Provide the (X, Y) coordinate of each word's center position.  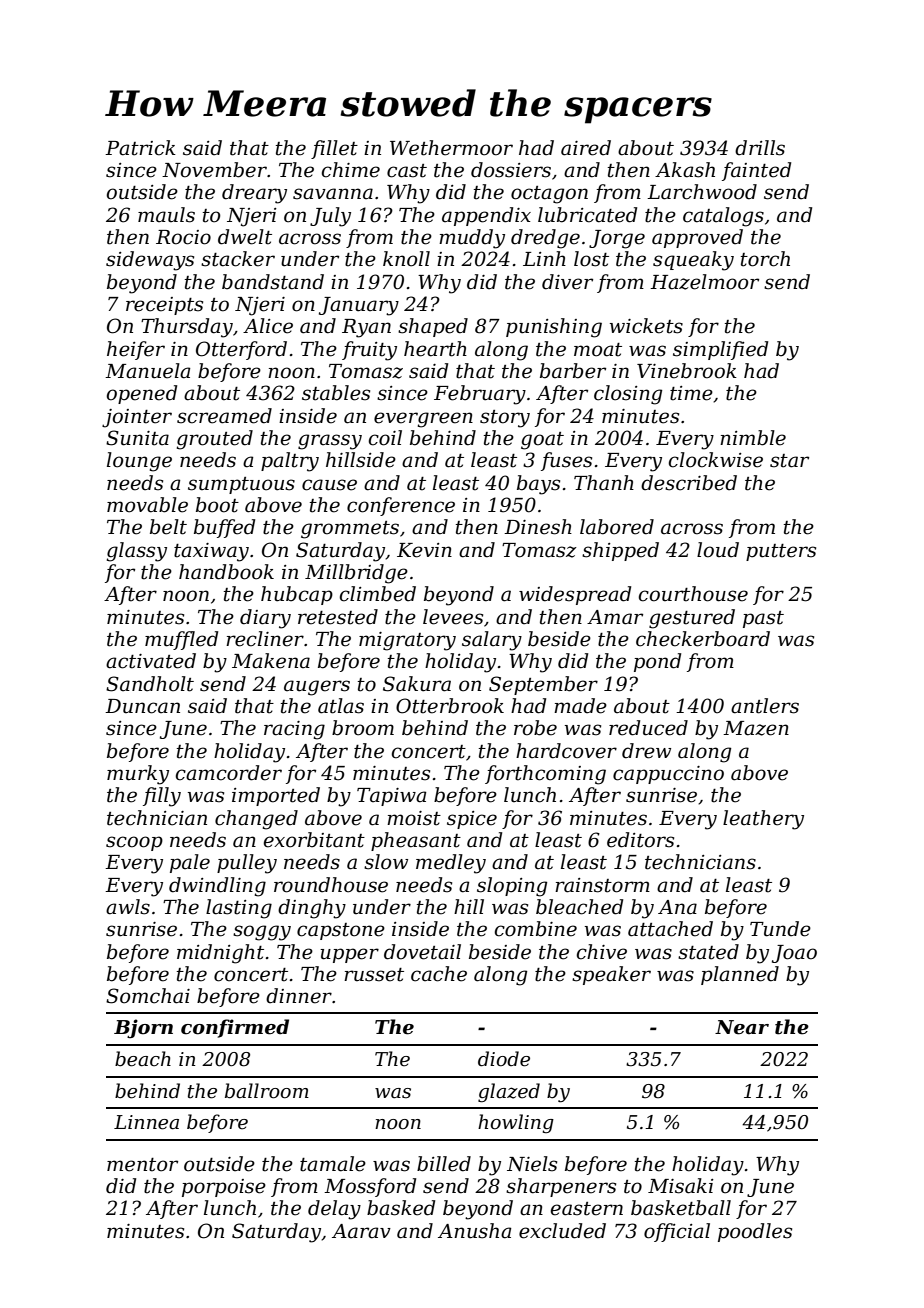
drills (760, 148)
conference (401, 506)
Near (742, 1027)
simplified (720, 350)
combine (536, 929)
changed (256, 820)
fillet (334, 149)
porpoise (224, 1188)
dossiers (511, 170)
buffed (224, 528)
